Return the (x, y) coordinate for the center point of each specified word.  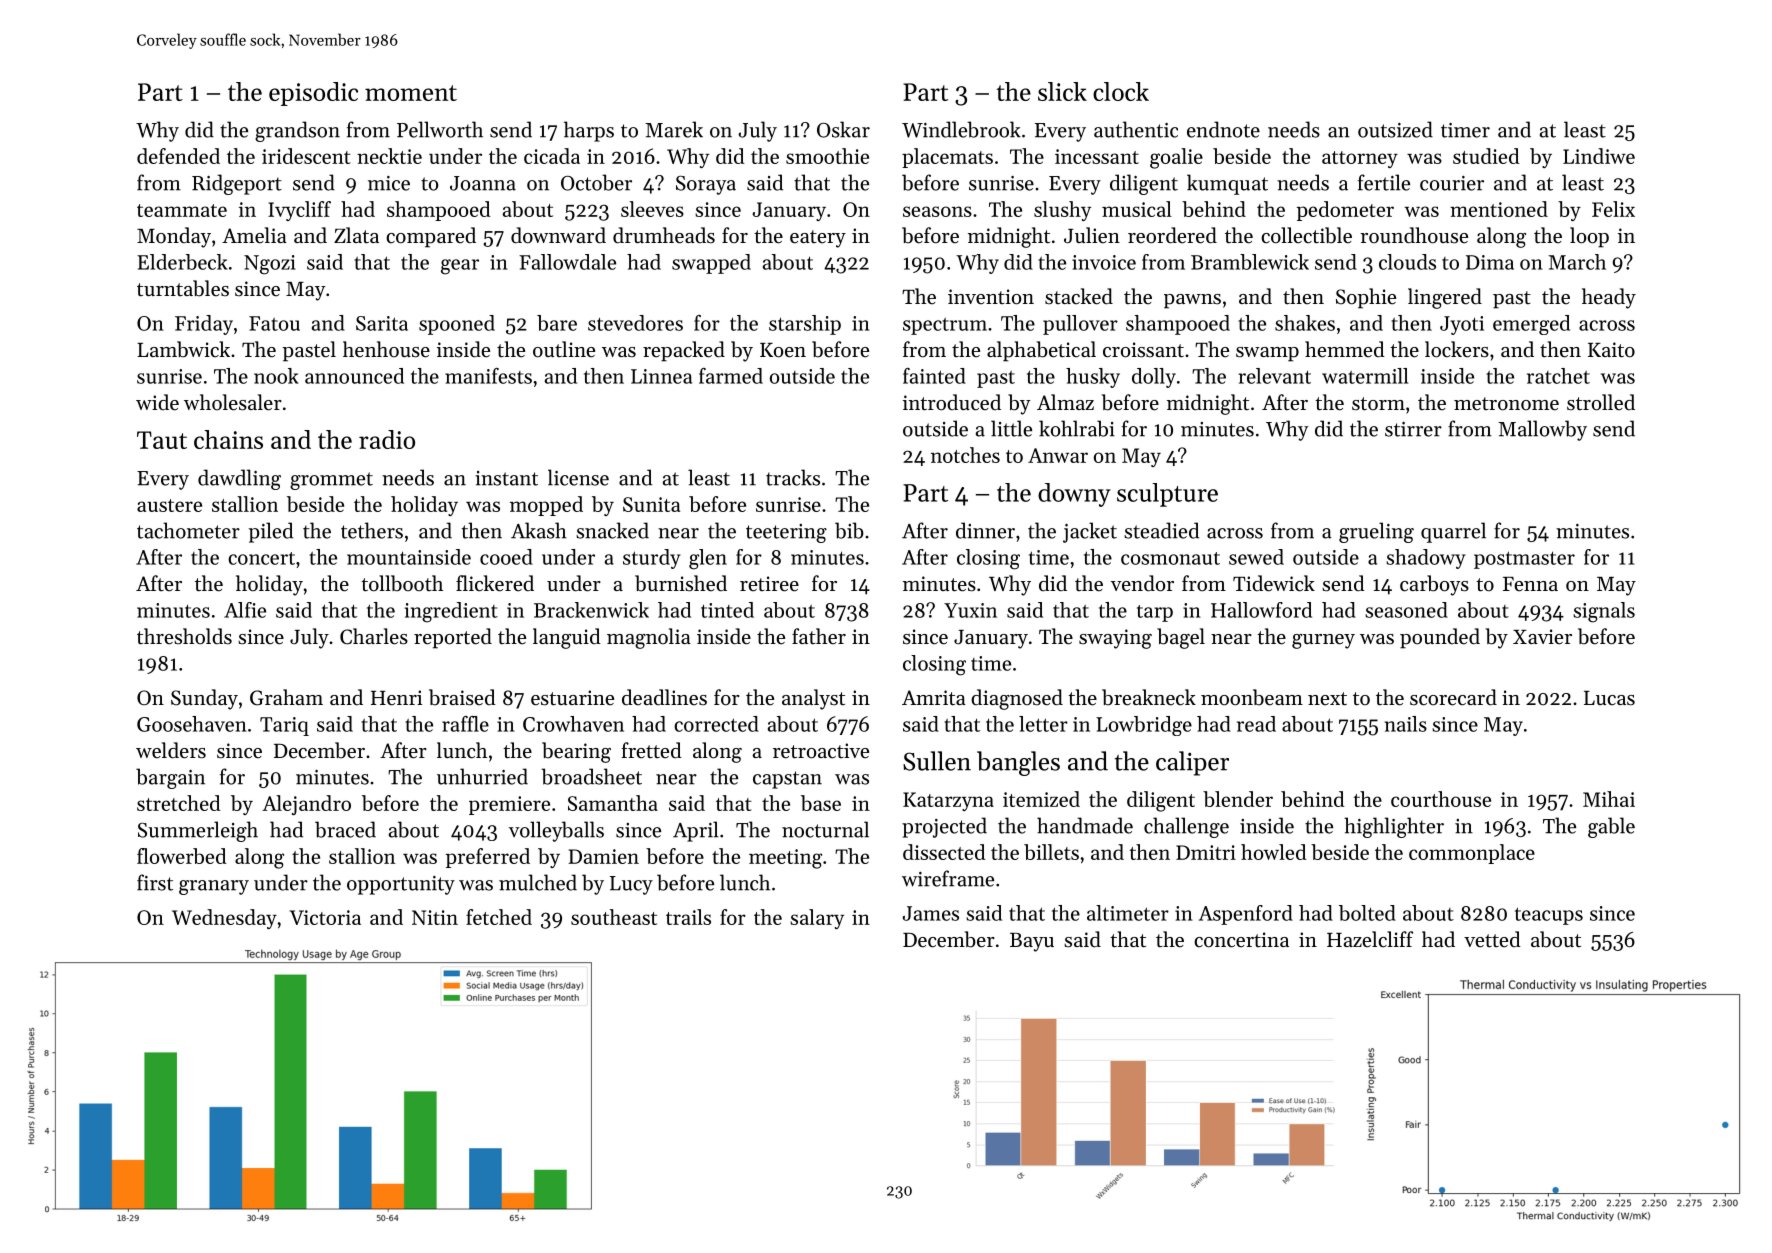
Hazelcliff (1370, 939)
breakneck (1149, 697)
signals (1604, 612)
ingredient (451, 612)
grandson (297, 131)
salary (817, 919)
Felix (1613, 209)
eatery (818, 239)
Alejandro (306, 805)
